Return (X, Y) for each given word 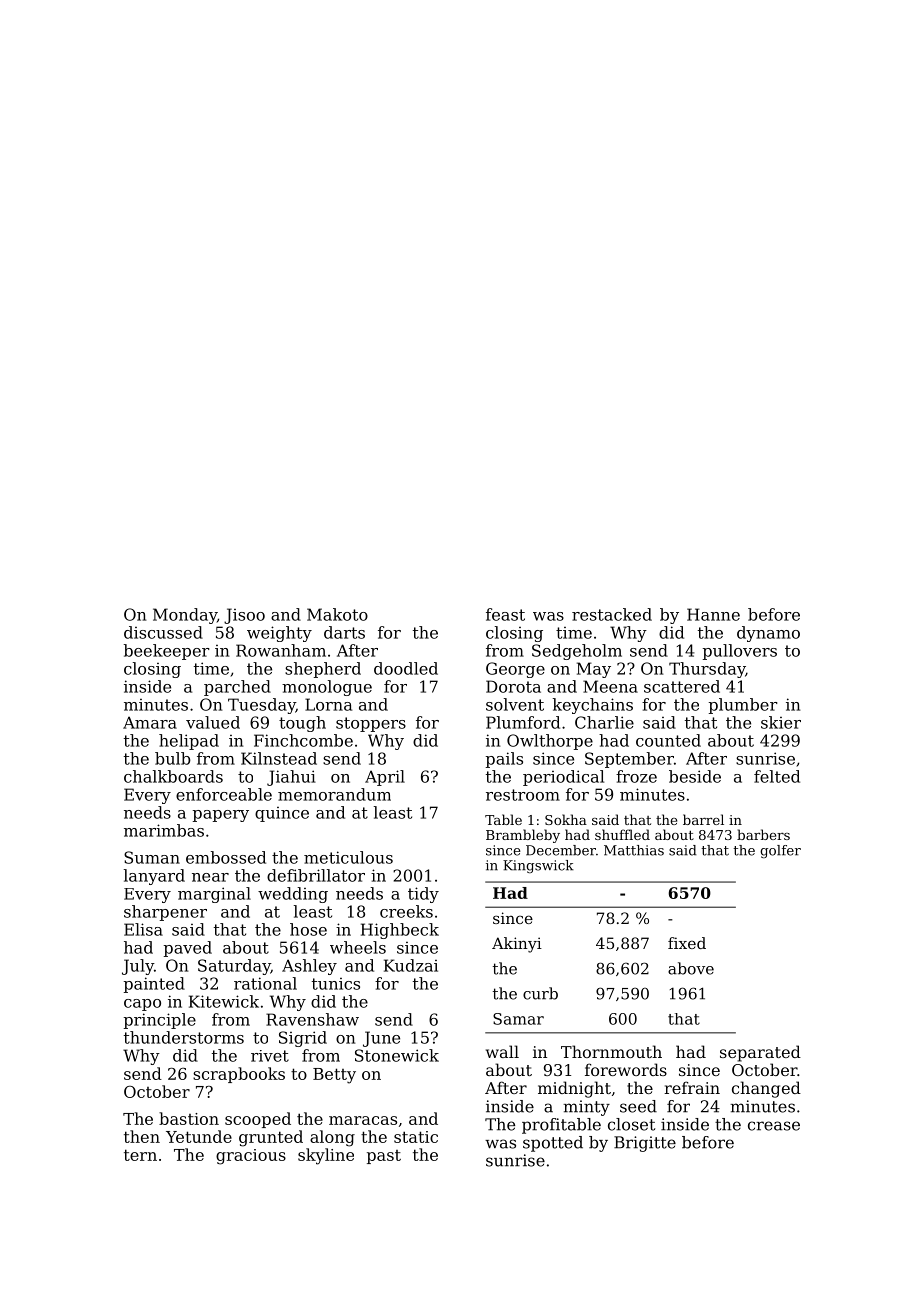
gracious (251, 1157)
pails (504, 760)
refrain (692, 1087)
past (384, 1157)
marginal (214, 895)
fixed (687, 943)
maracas (363, 1120)
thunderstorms (184, 1037)
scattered (682, 686)
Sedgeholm (577, 652)
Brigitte (645, 1144)
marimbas (164, 830)
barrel (703, 819)
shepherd (323, 670)
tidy (423, 895)
